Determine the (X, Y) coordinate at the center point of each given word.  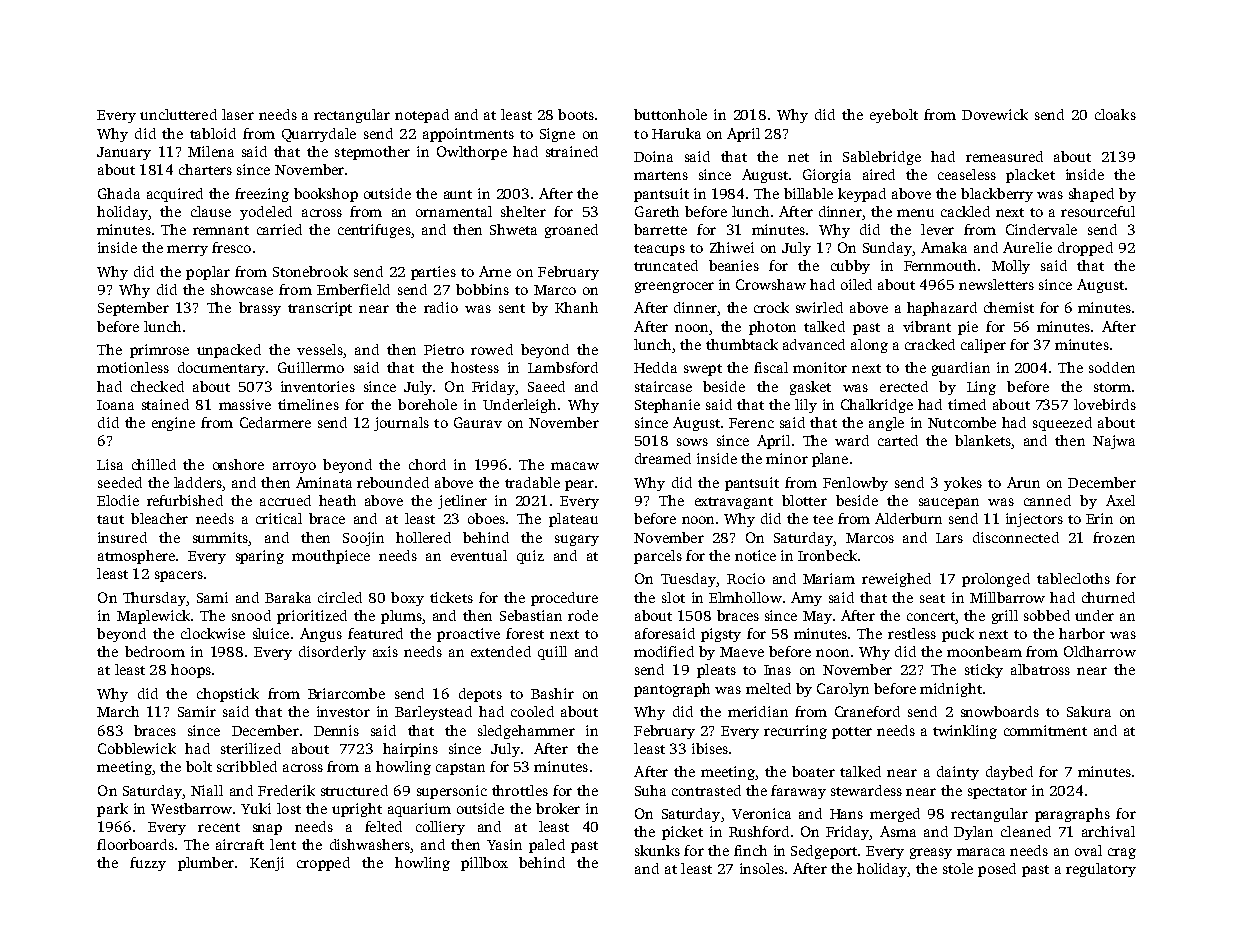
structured (354, 790)
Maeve (742, 652)
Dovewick (995, 114)
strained (572, 151)
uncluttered (178, 114)
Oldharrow (1100, 651)
